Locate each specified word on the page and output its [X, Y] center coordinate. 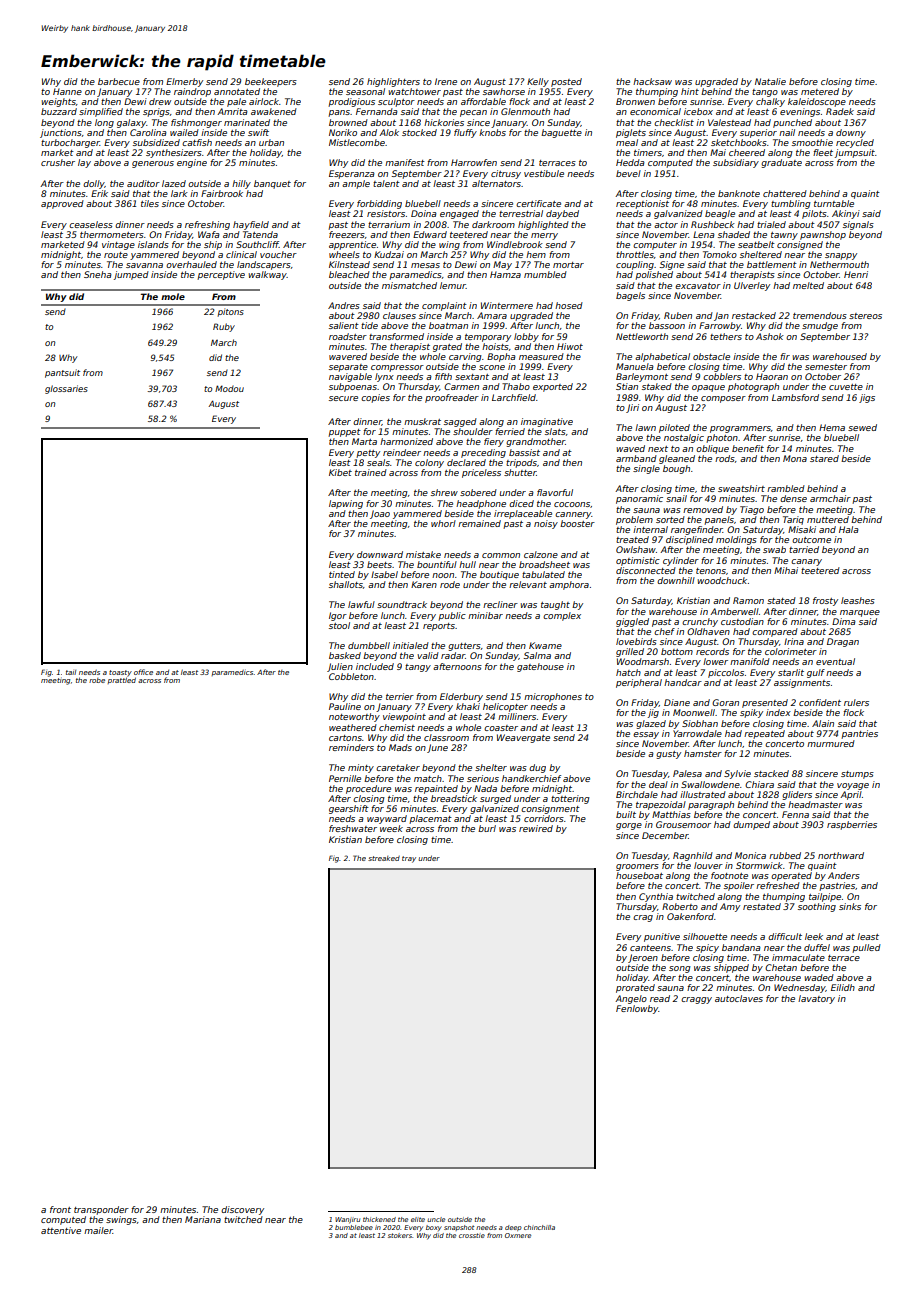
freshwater [353, 828]
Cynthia [656, 897]
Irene [446, 81]
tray [409, 859]
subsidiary [736, 163]
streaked [384, 858]
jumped [131, 275]
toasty [120, 673]
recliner [500, 604]
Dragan [843, 642]
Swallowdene [710, 784]
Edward [430, 234]
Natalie [770, 81]
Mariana [203, 1219]
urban [271, 142]
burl [487, 828]
